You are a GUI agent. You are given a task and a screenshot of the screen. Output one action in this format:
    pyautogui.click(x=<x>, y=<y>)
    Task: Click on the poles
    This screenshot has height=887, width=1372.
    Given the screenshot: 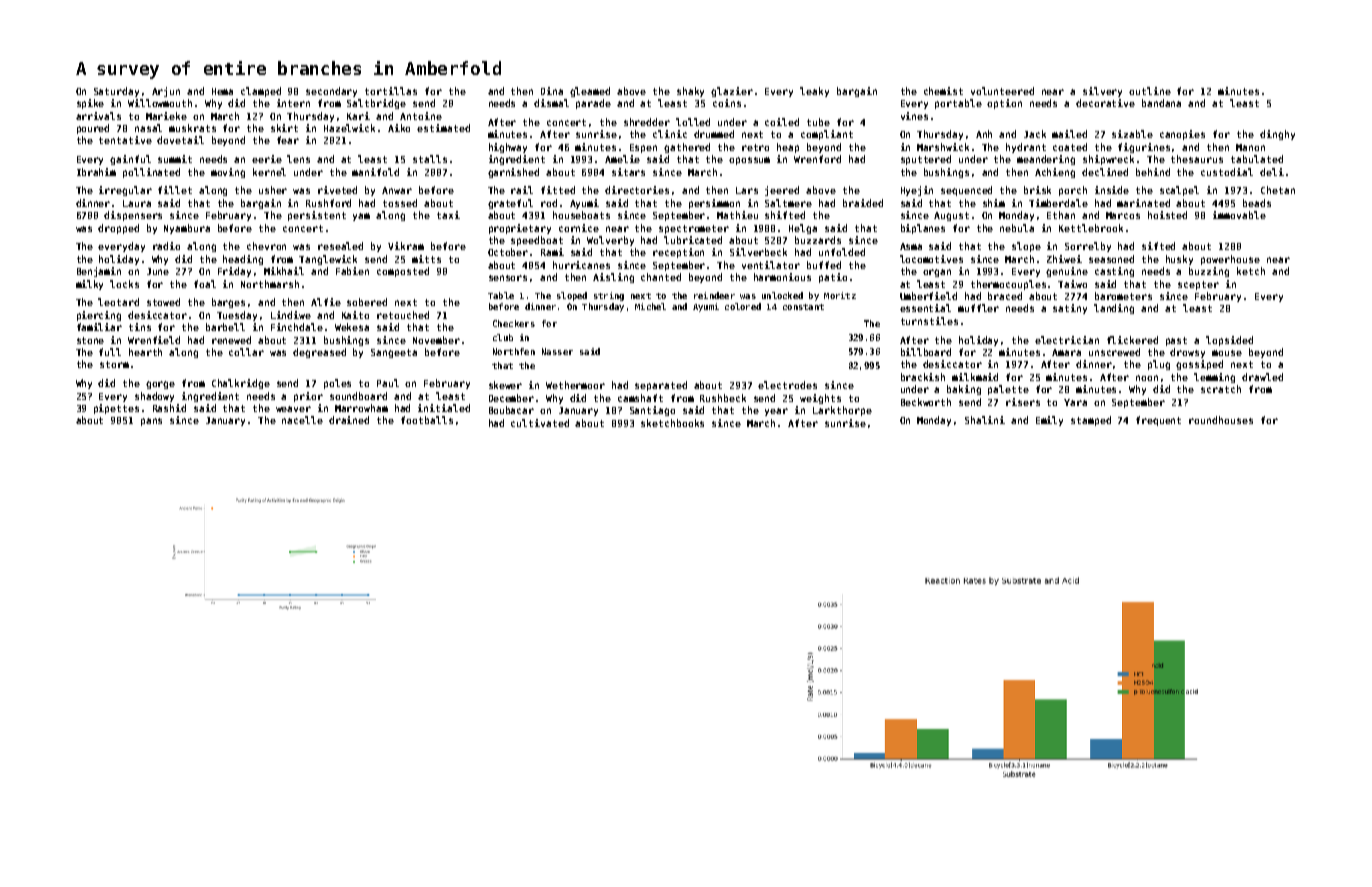 What is the action you would take?
    pyautogui.click(x=337, y=384)
